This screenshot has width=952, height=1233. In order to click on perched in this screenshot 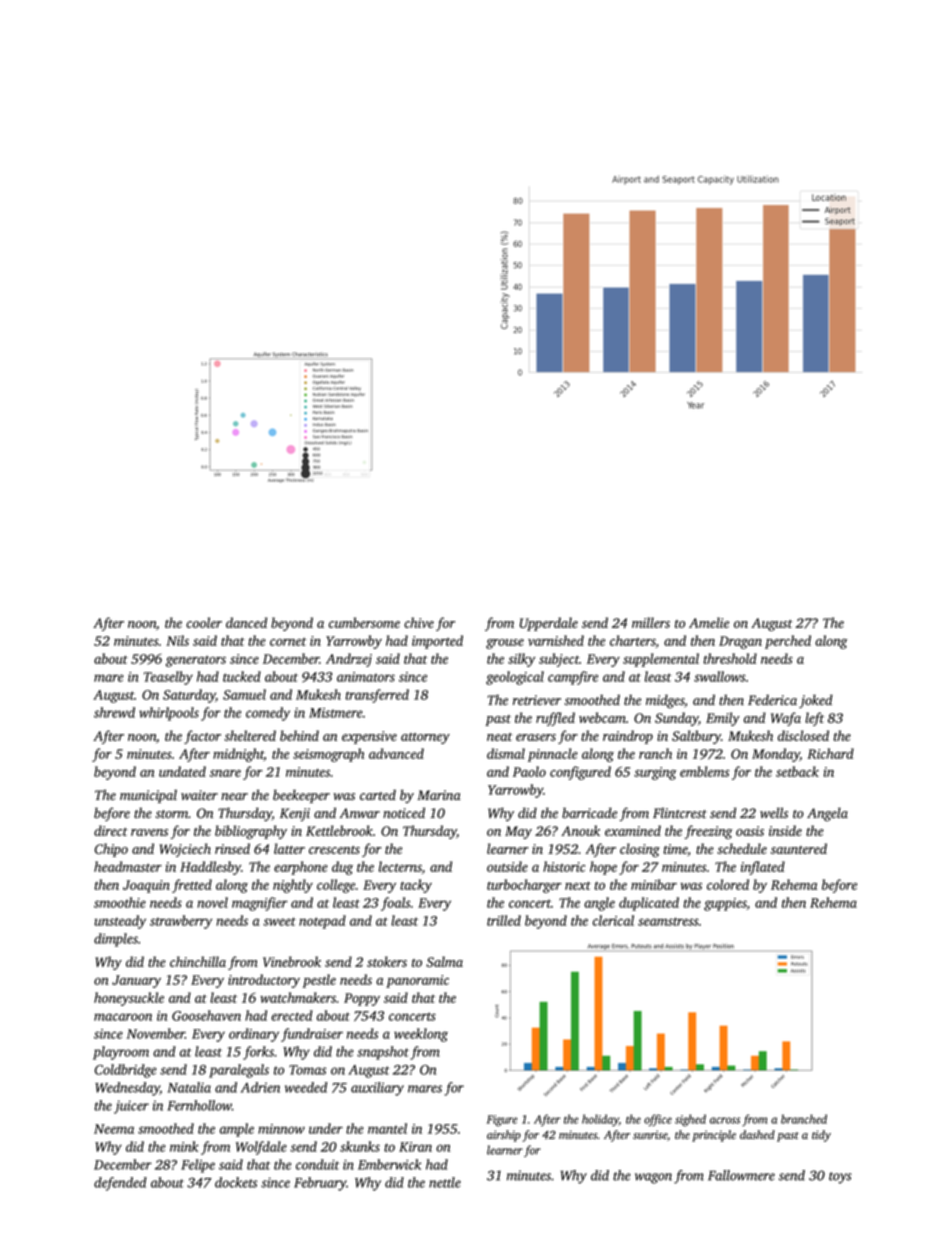, I will do `click(788, 642)`.
